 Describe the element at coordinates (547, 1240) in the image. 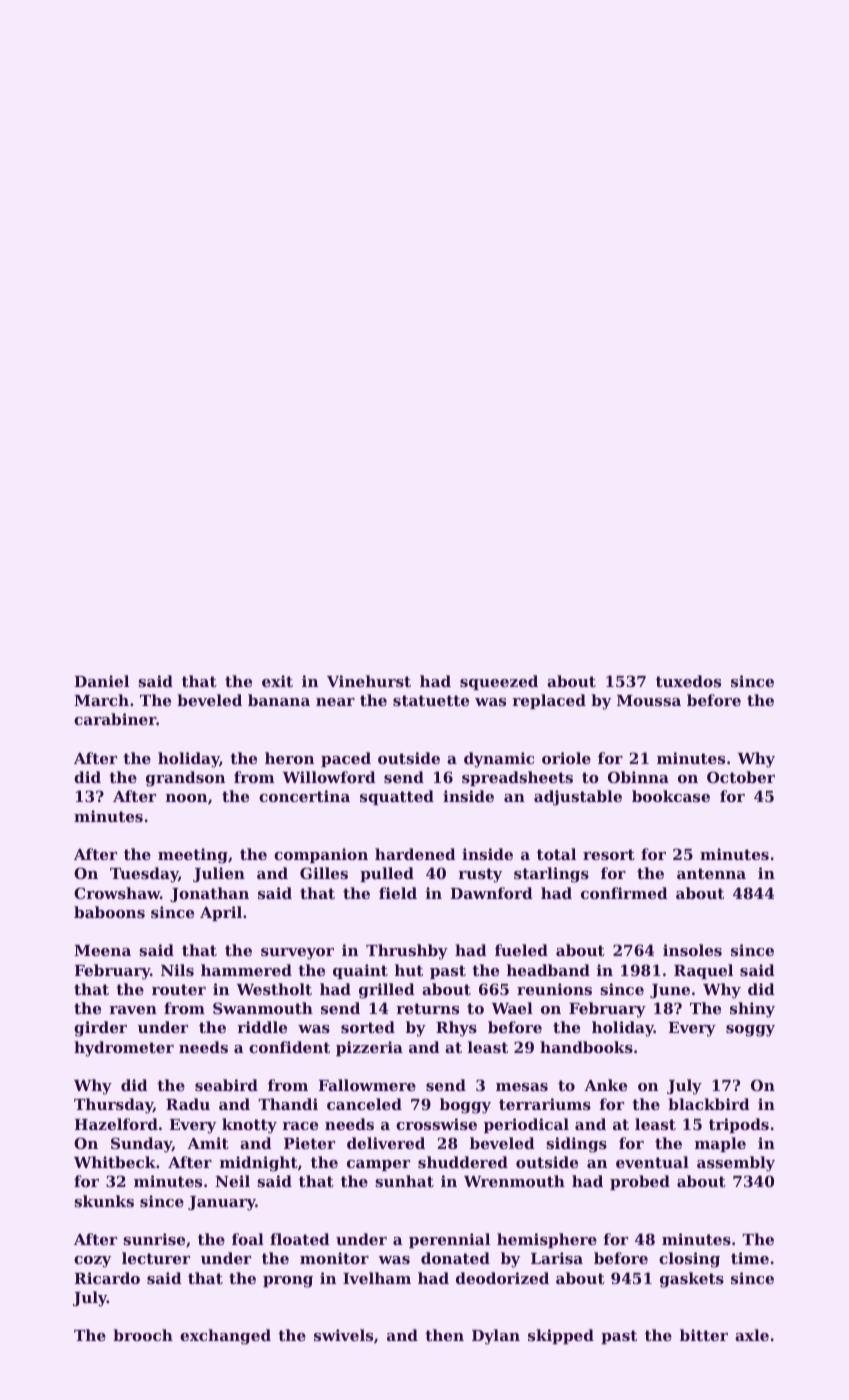

I see `hemisphere` at that location.
